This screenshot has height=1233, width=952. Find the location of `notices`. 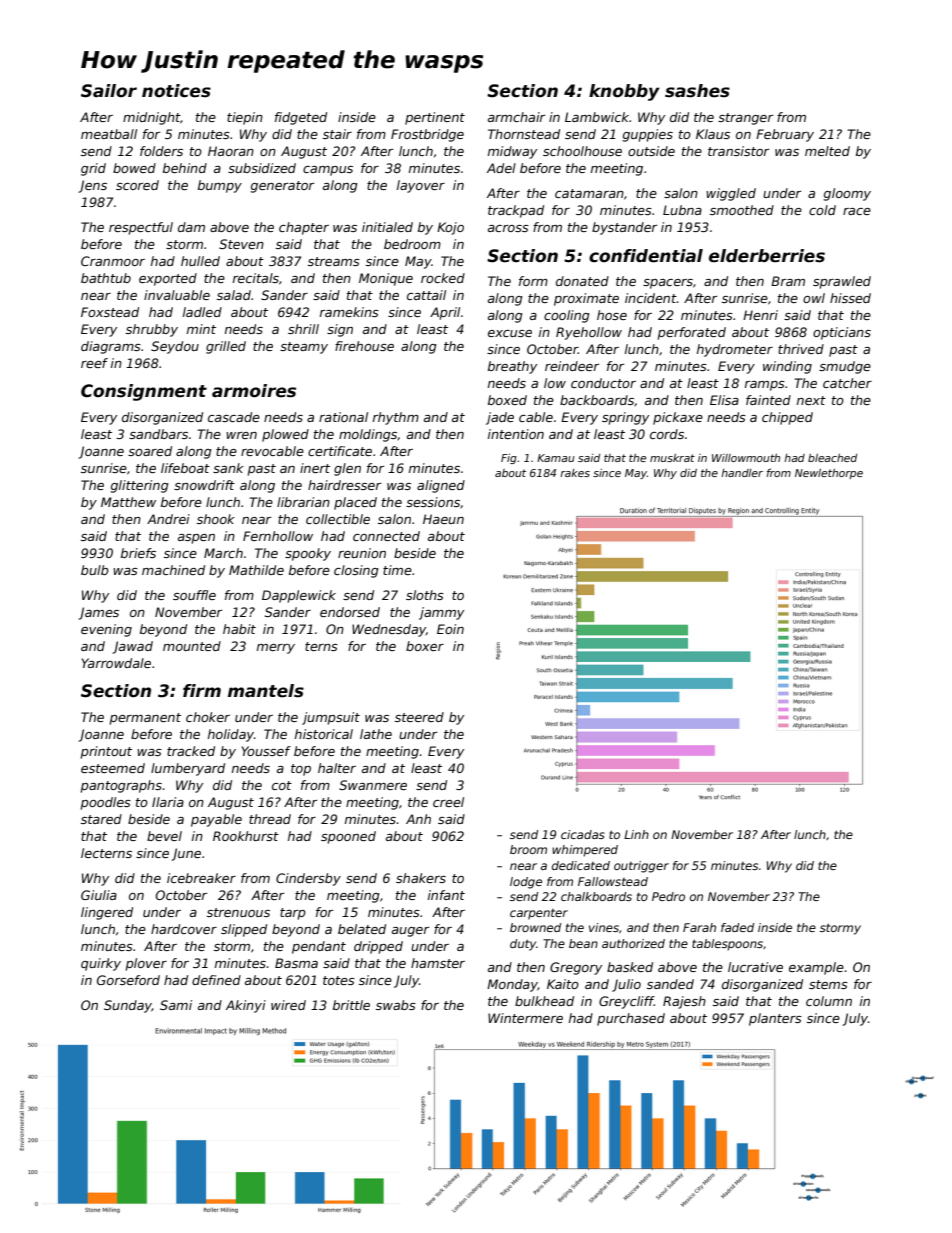

notices is located at coordinates (176, 91).
